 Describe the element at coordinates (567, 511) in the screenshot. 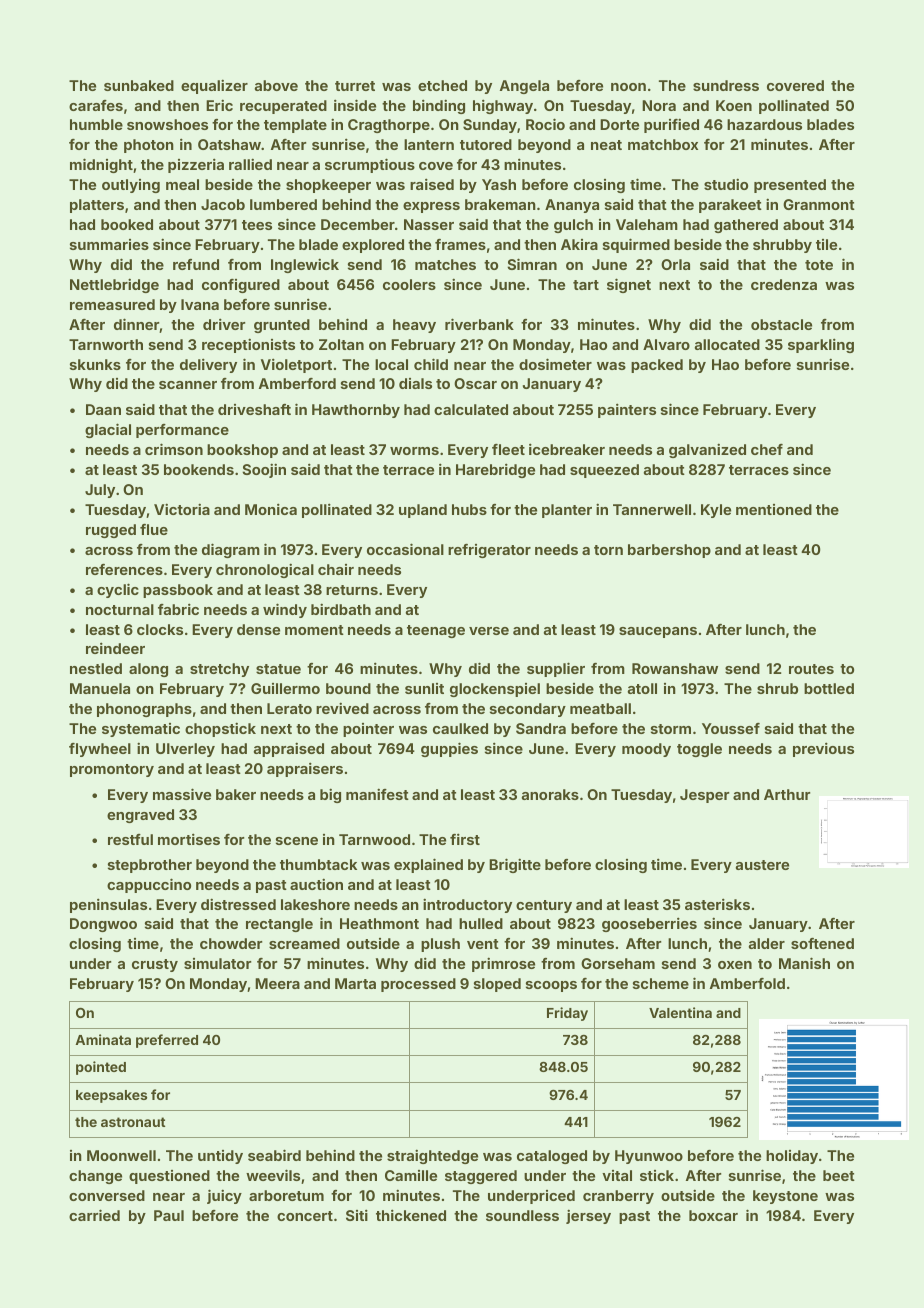

I see `planter` at that location.
